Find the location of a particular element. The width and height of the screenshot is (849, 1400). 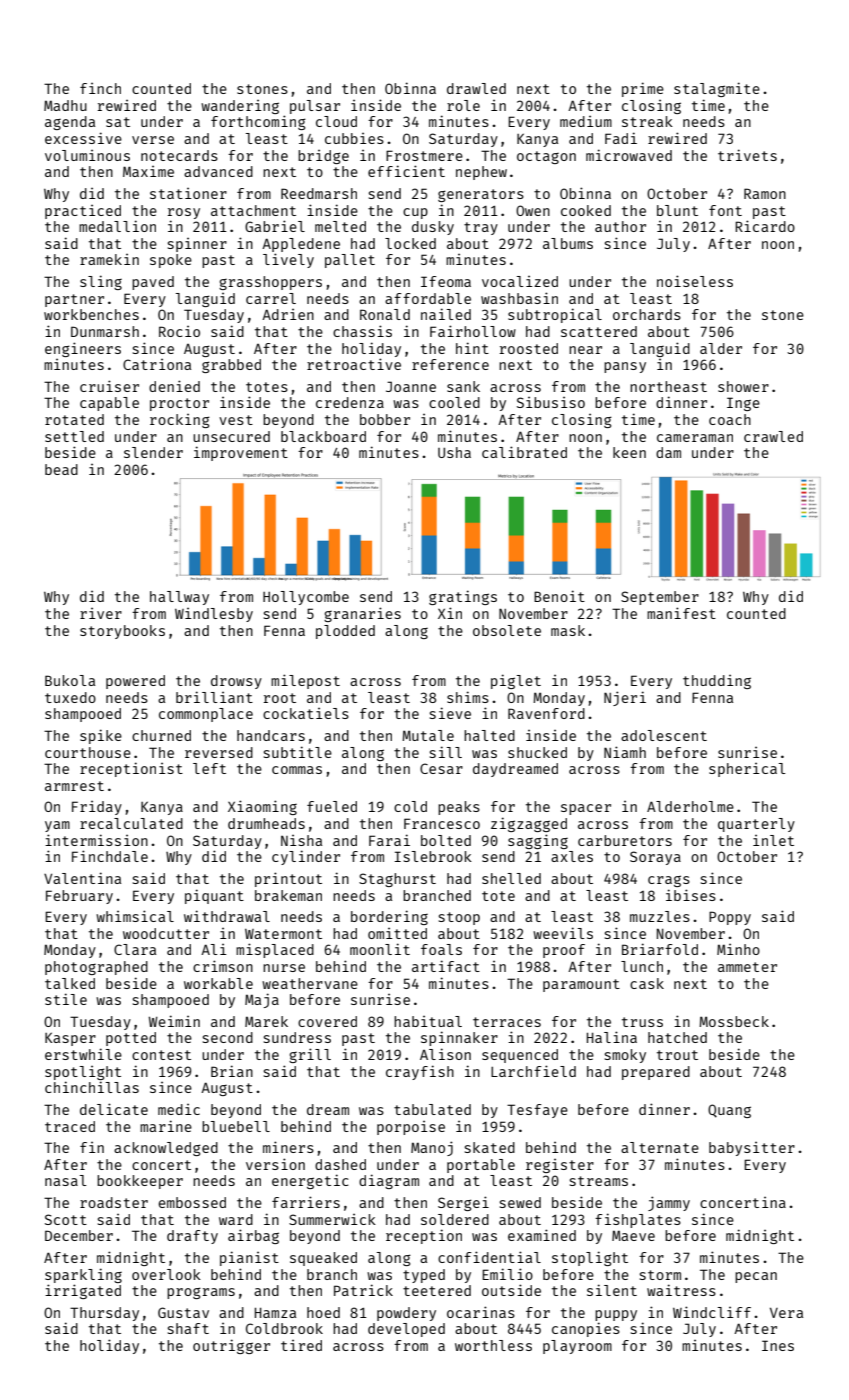

drowsy is located at coordinates (236, 682).
